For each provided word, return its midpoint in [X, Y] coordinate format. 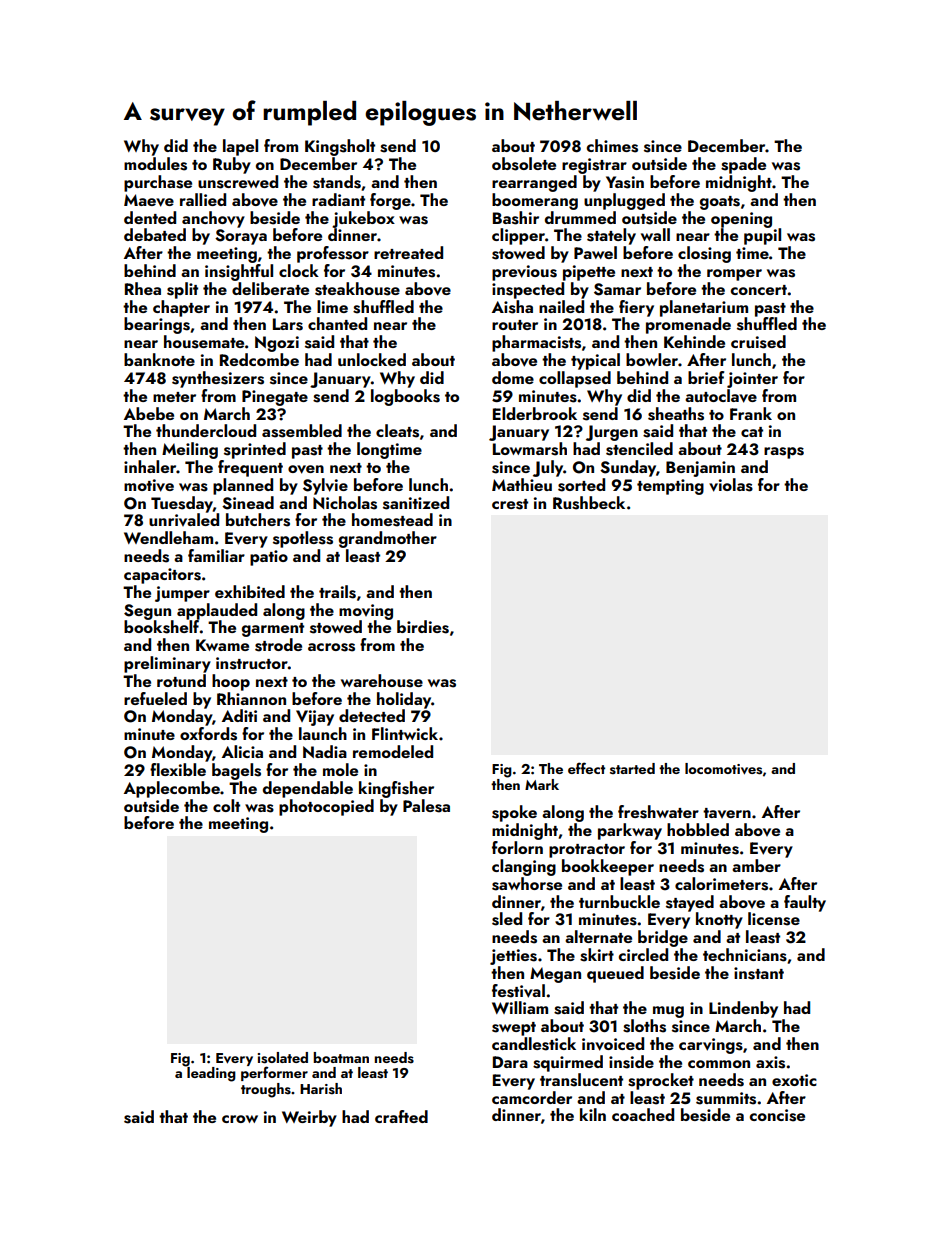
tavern [727, 813]
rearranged [534, 183]
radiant [338, 199]
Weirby [309, 1118]
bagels [236, 771]
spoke [514, 813]
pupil [762, 236]
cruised [758, 342]
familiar [216, 555]
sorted [581, 485]
